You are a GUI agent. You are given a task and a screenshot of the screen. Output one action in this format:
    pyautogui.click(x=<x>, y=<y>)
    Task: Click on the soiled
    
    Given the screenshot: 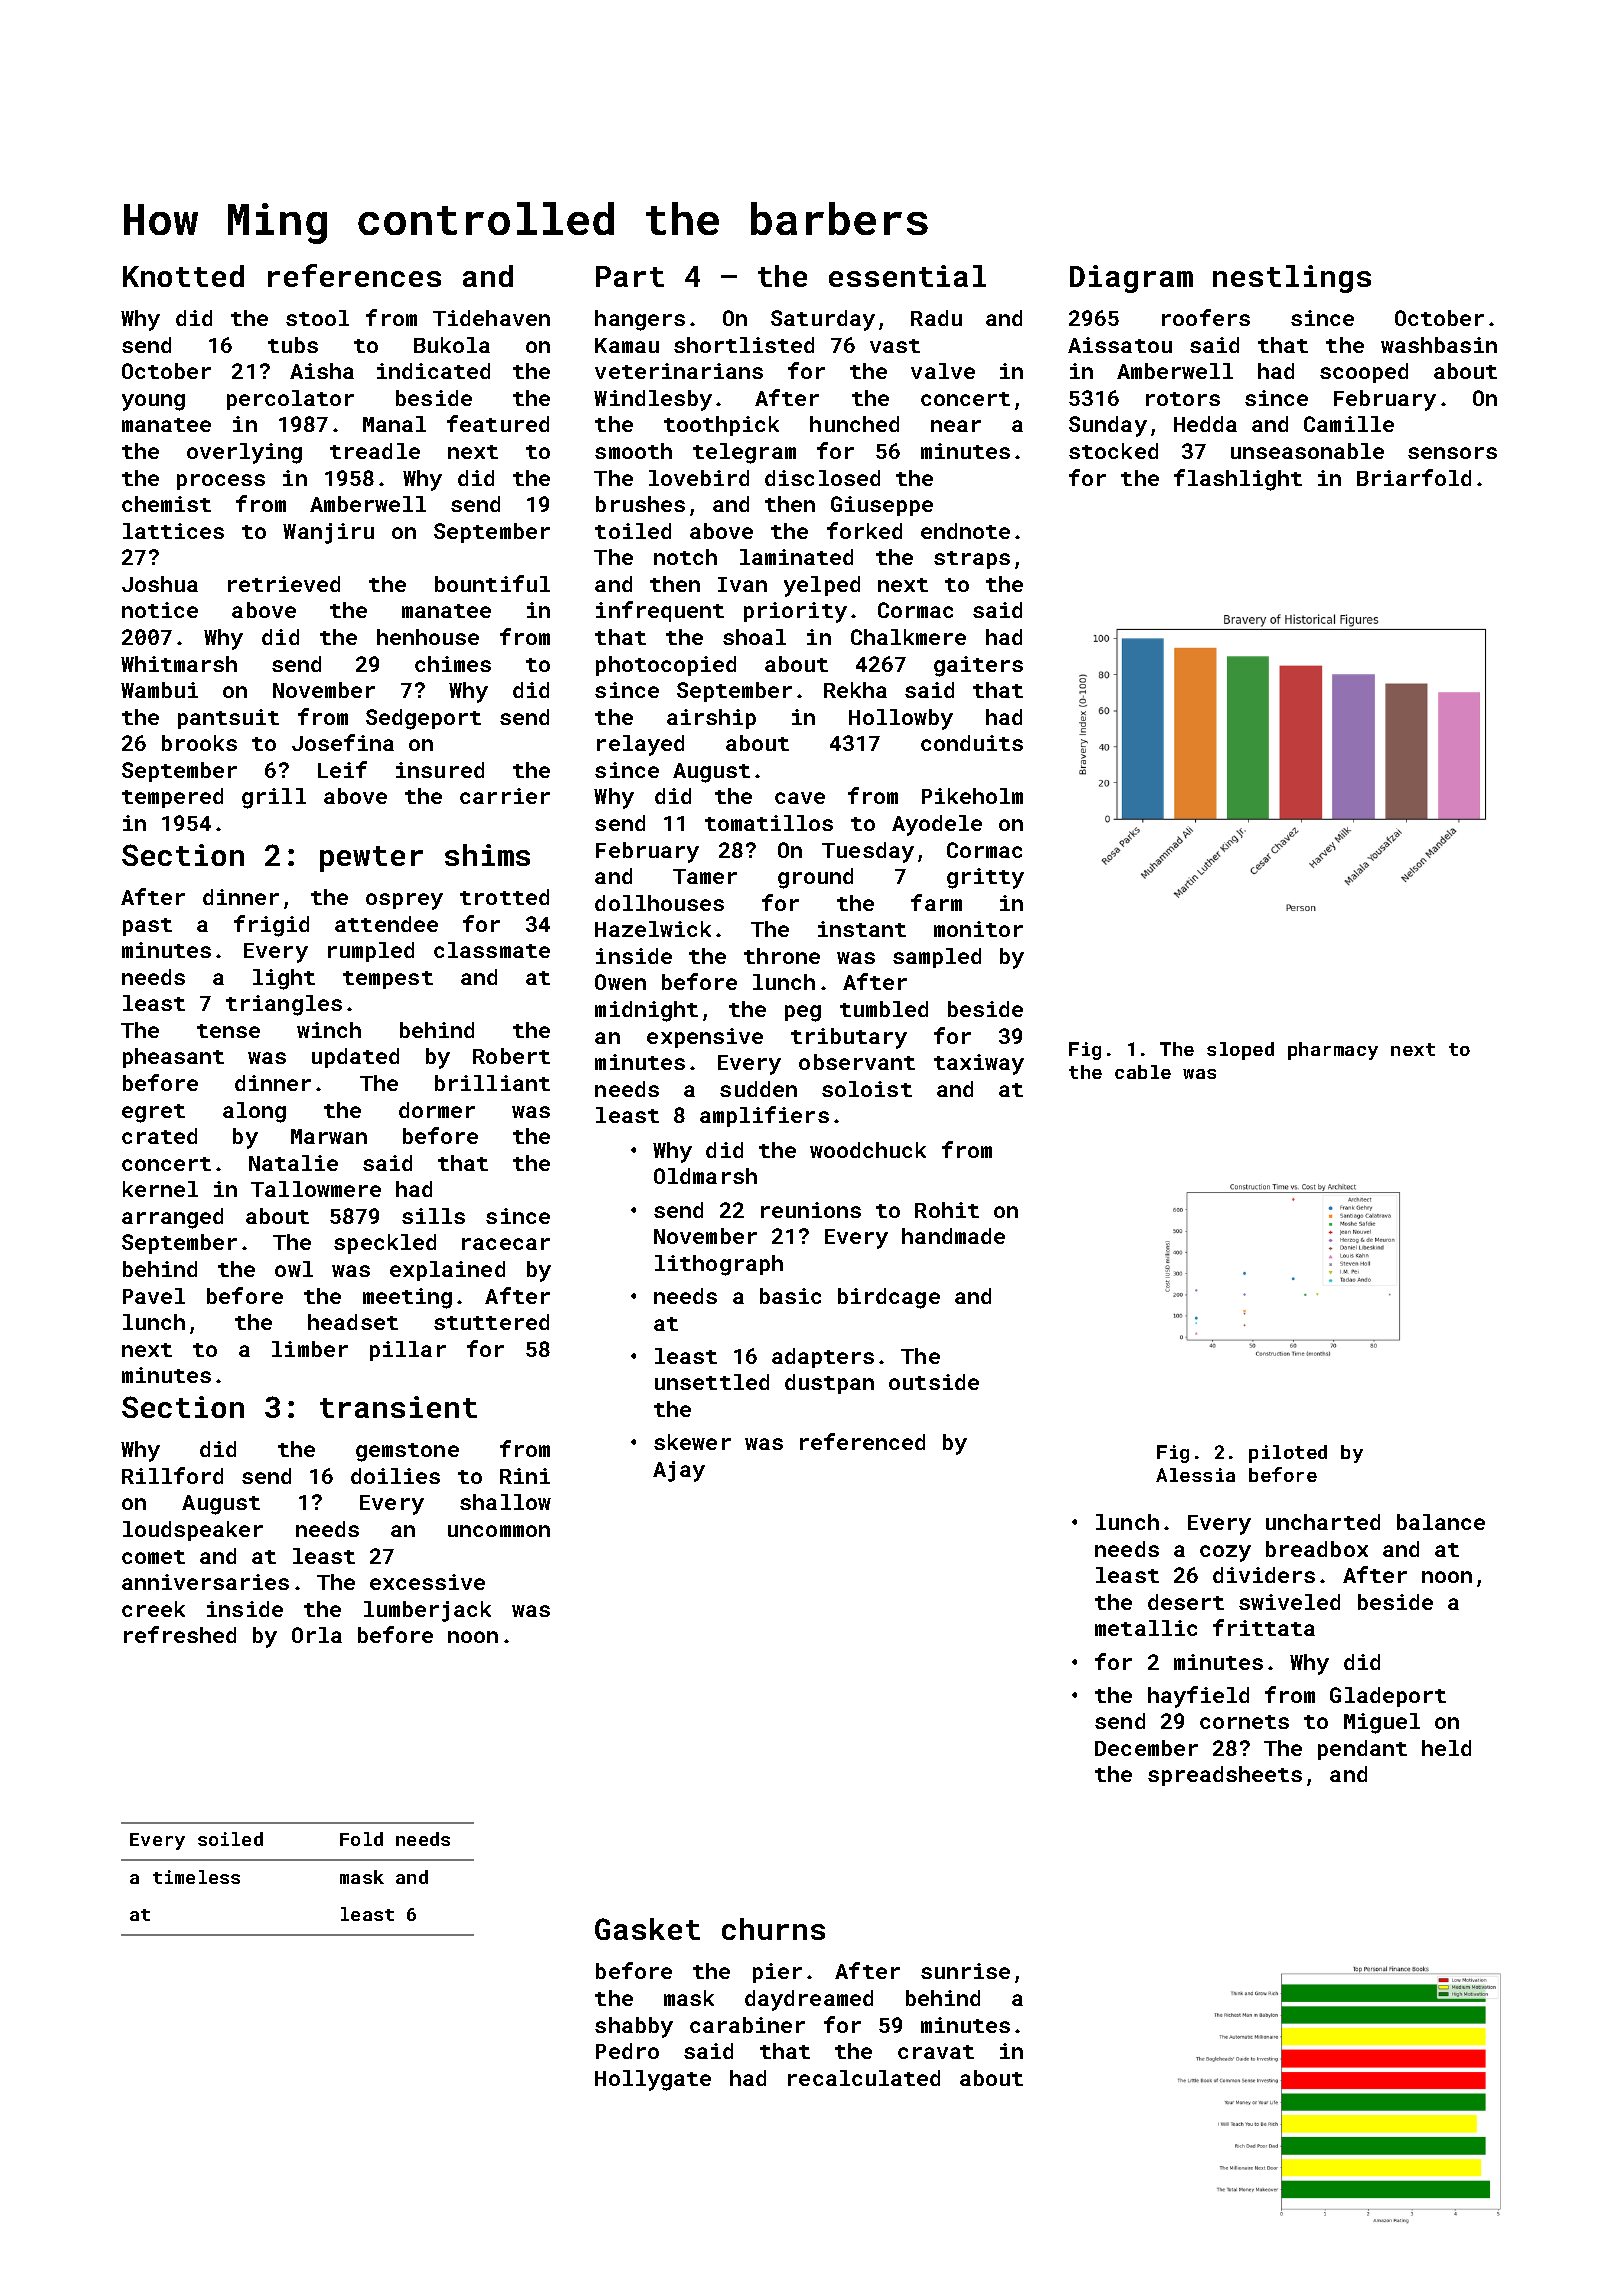 What is the action you would take?
    pyautogui.click(x=230, y=1839)
